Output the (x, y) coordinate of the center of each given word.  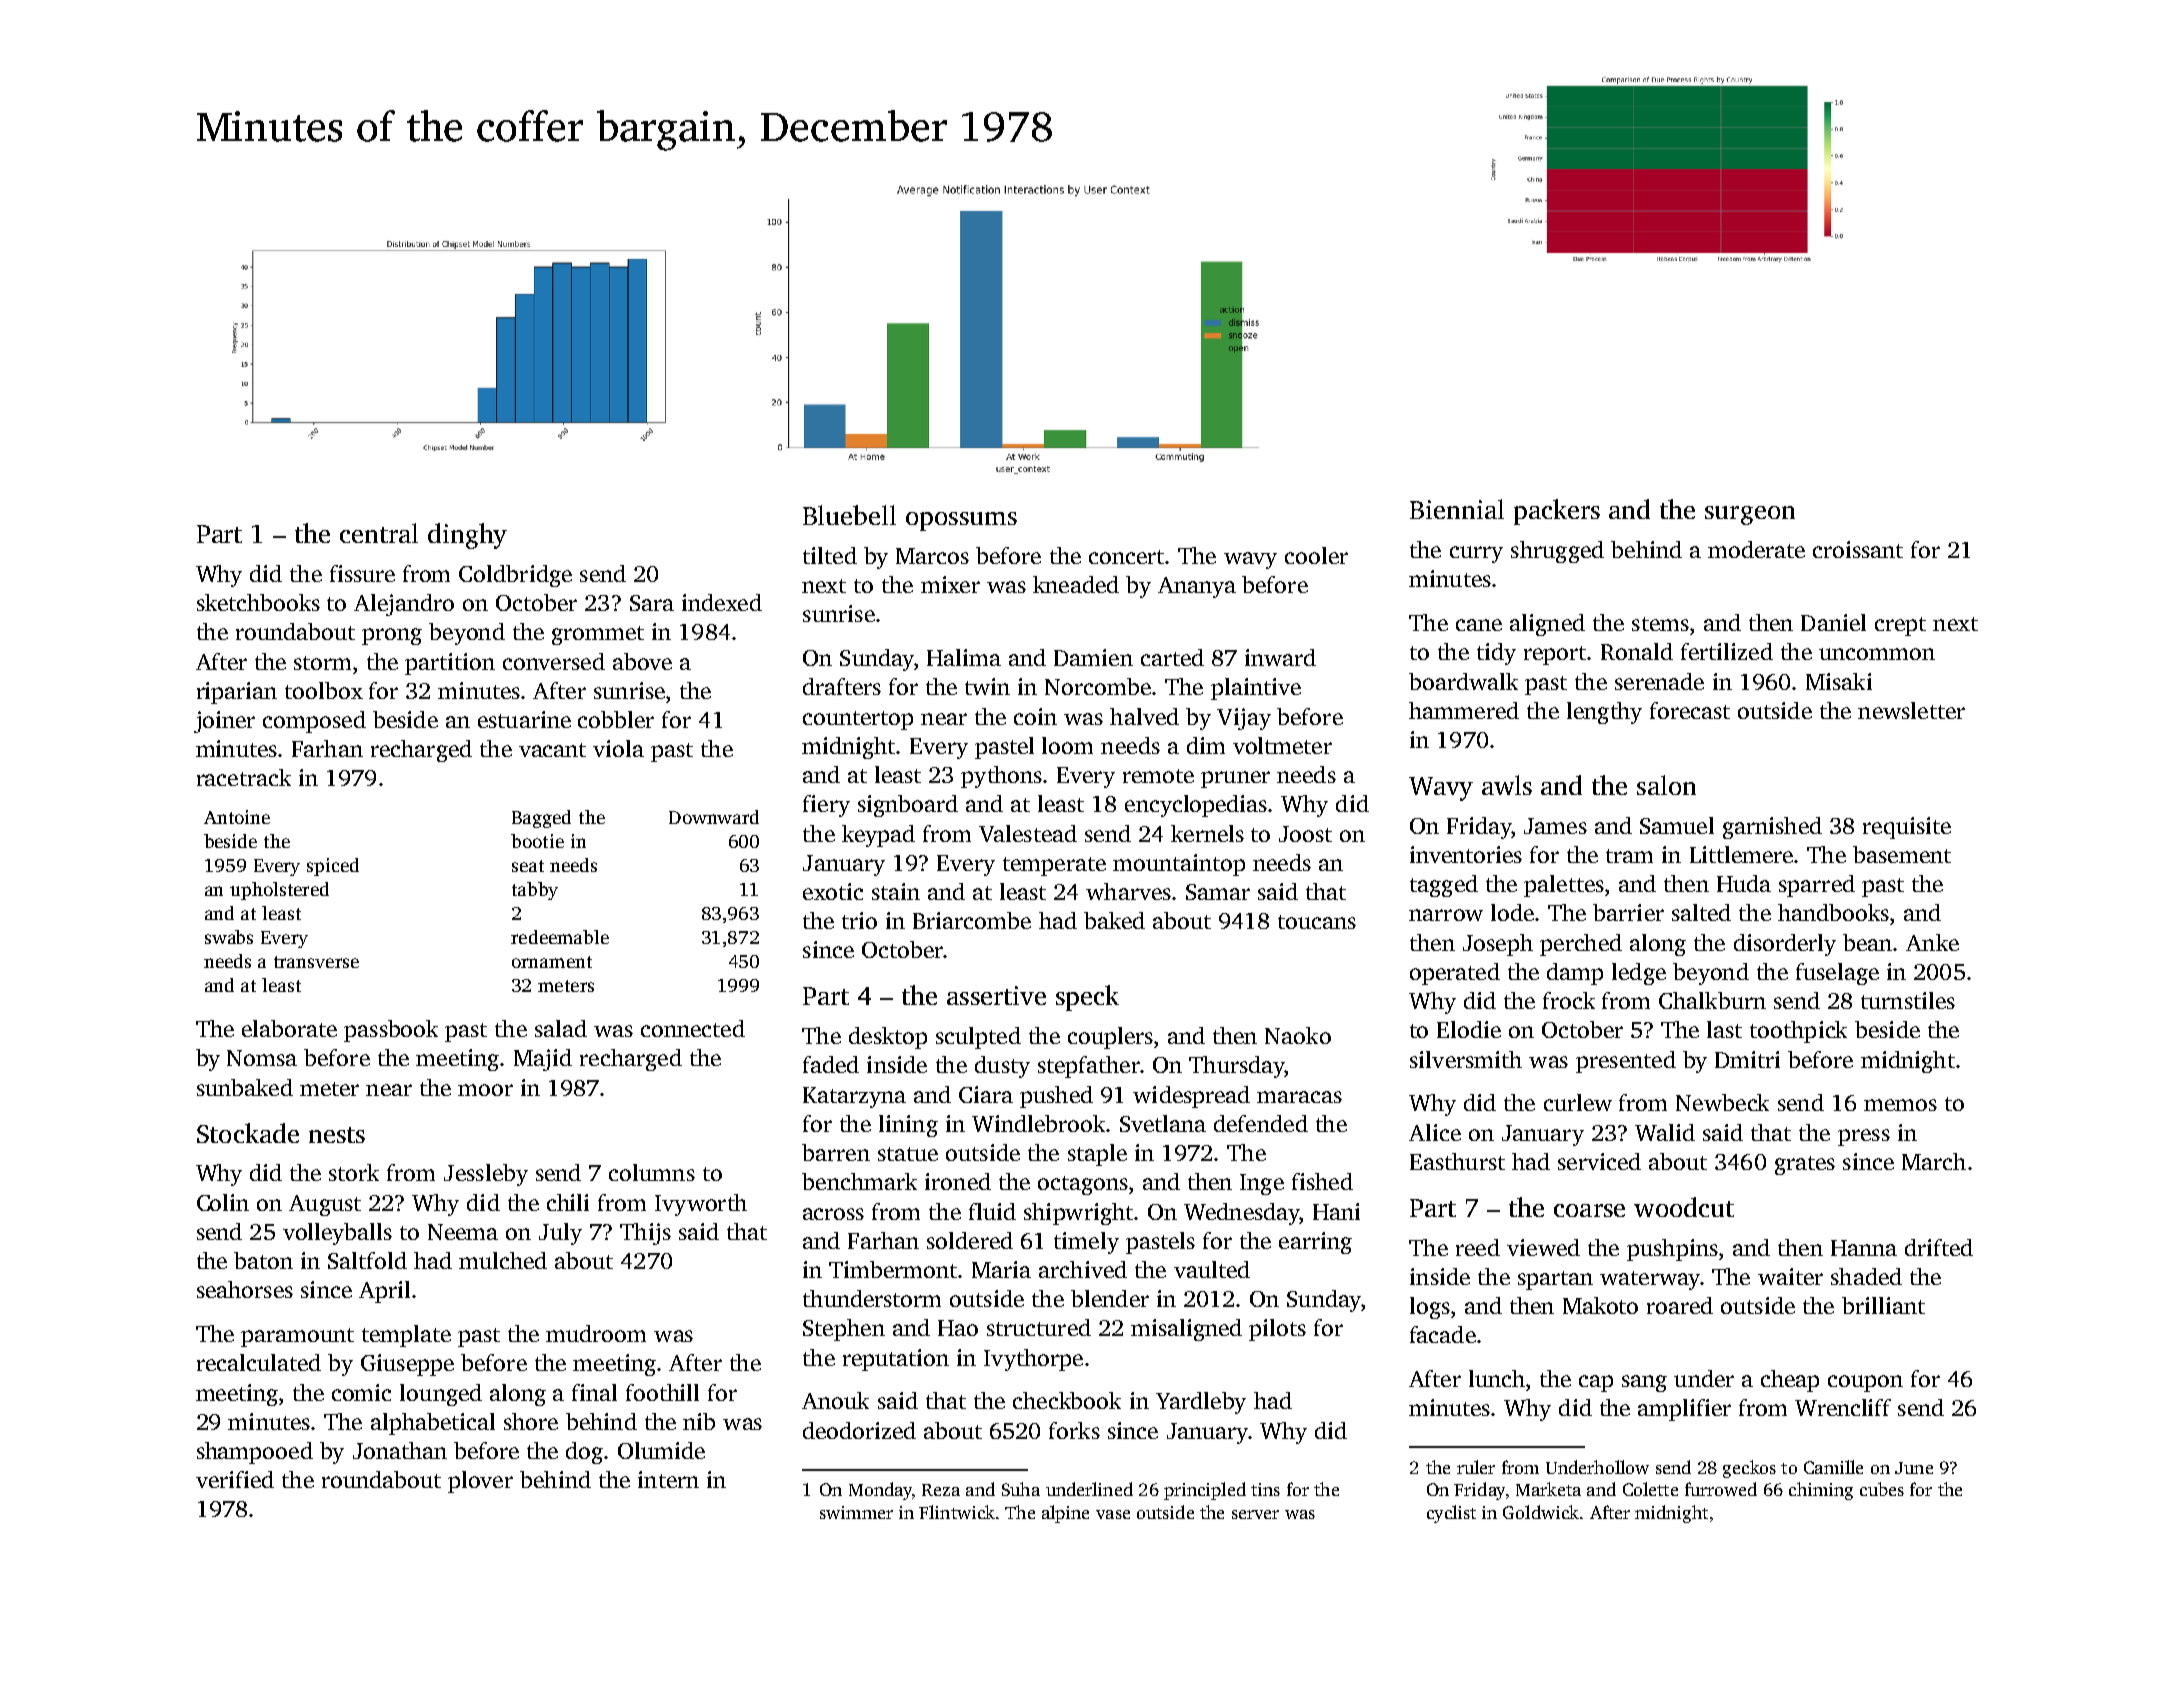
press (1864, 1137)
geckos (1749, 1469)
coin (1035, 716)
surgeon (1750, 515)
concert (1126, 557)
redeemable (560, 937)
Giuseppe (407, 1365)
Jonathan (400, 1450)
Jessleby (486, 1175)
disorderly (1785, 945)
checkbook (1067, 1400)
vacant (552, 750)
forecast (1690, 710)
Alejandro (404, 605)
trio (859, 920)
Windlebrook (1038, 1123)
